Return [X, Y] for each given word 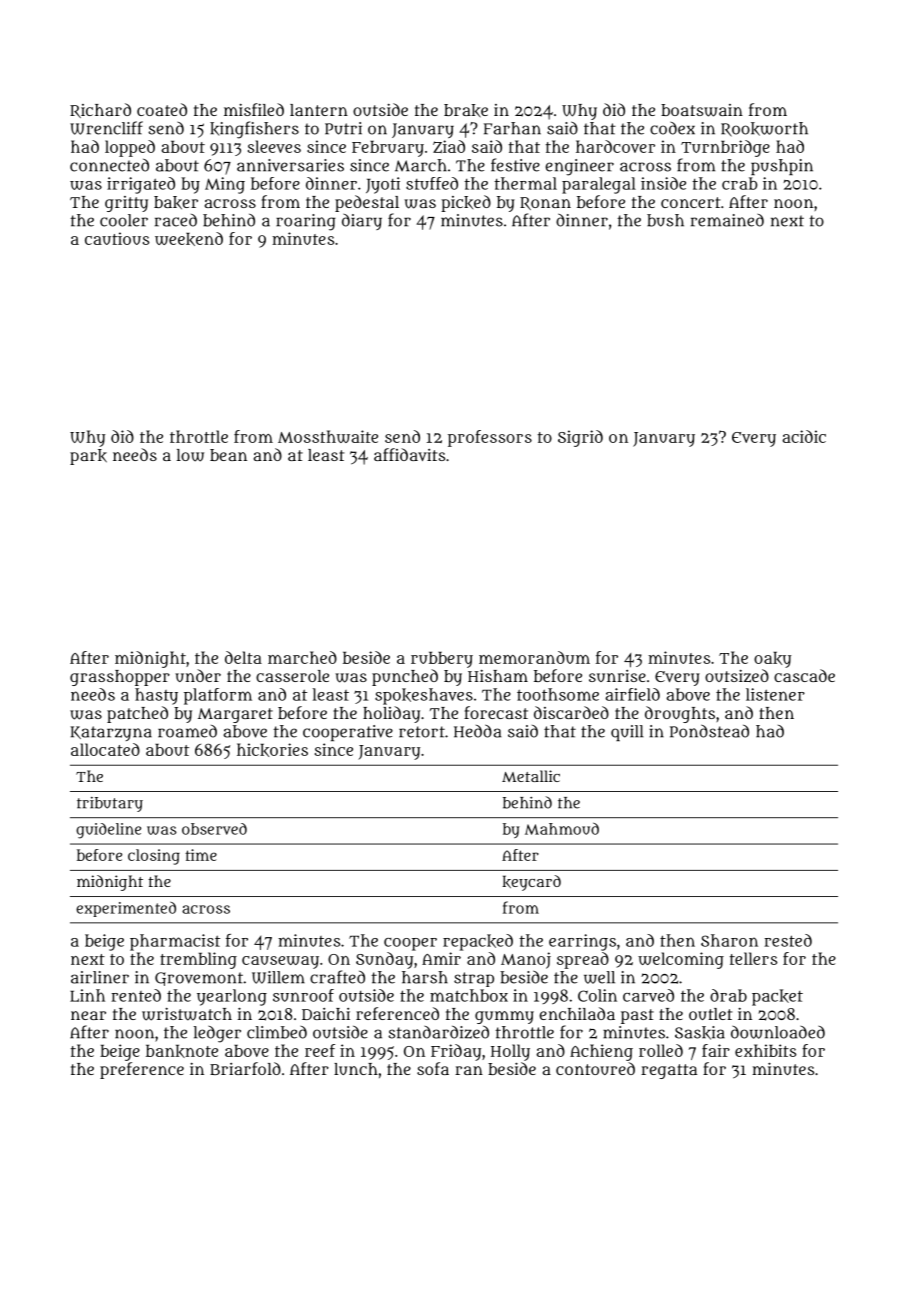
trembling [198, 960]
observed [214, 829]
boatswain [702, 110]
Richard [100, 110]
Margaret [235, 715]
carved [648, 995]
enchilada [577, 1013]
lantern [319, 110]
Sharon [729, 940]
